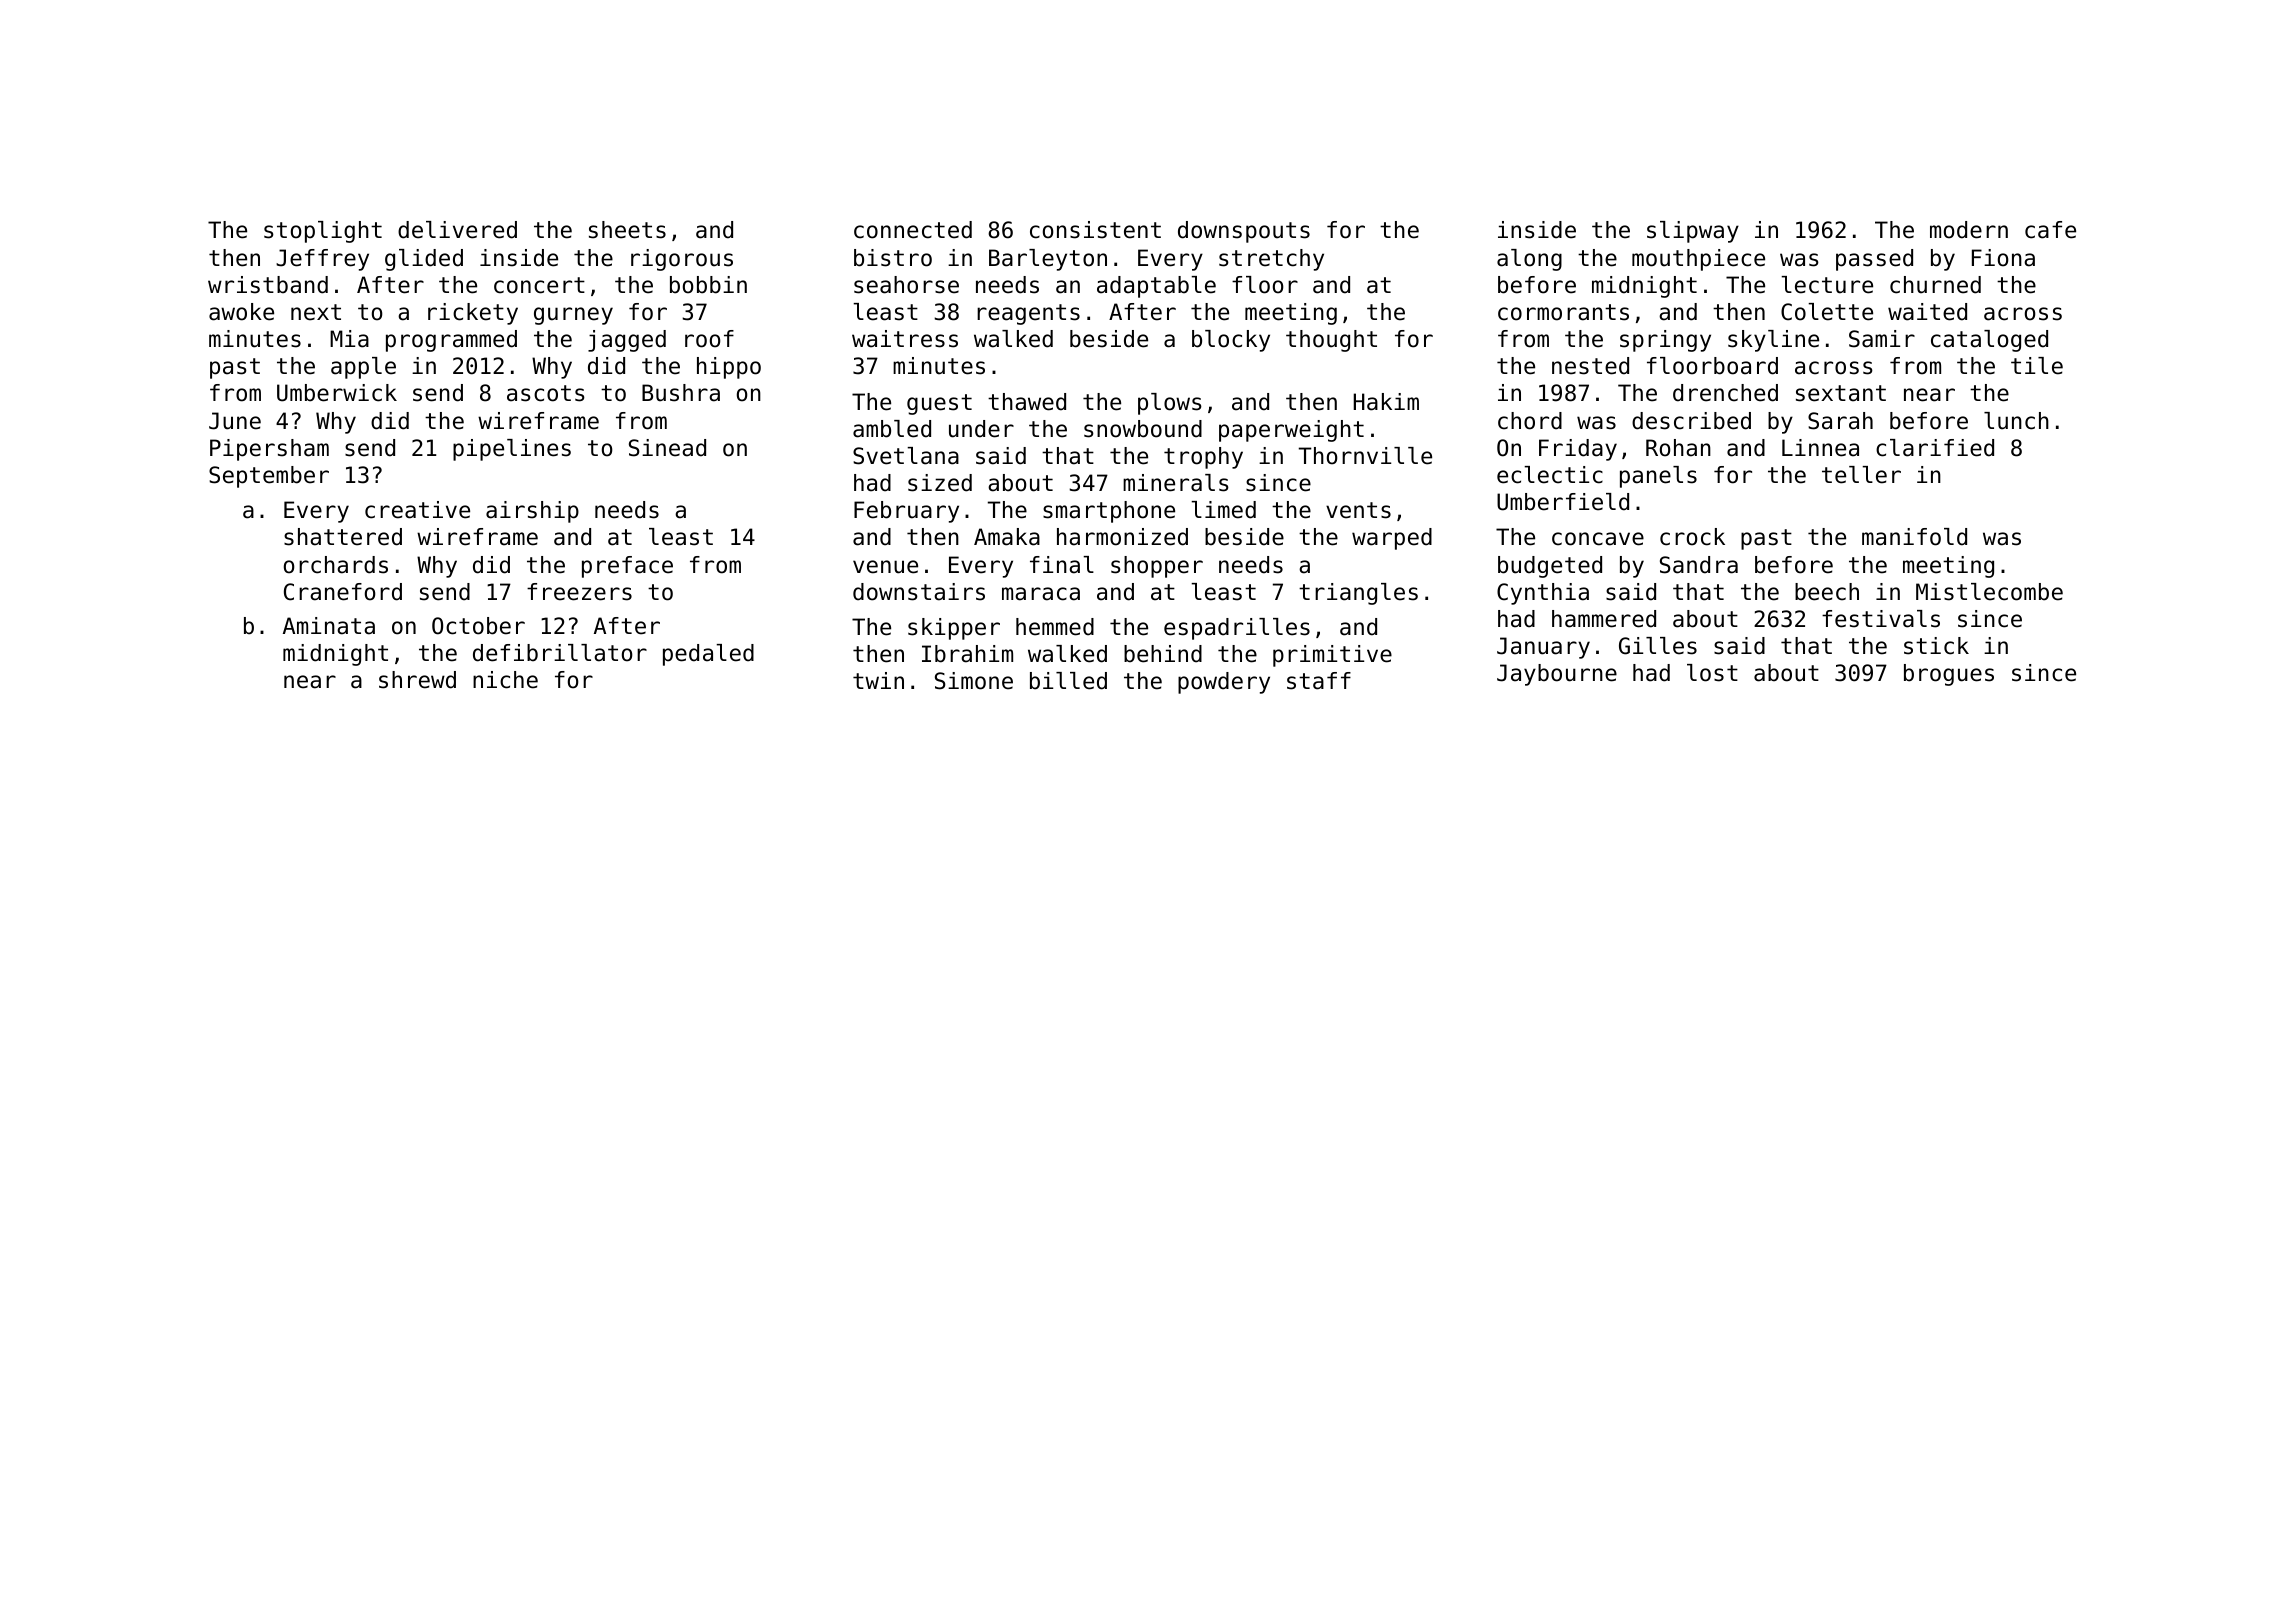  I want to click on delivered, so click(457, 230).
